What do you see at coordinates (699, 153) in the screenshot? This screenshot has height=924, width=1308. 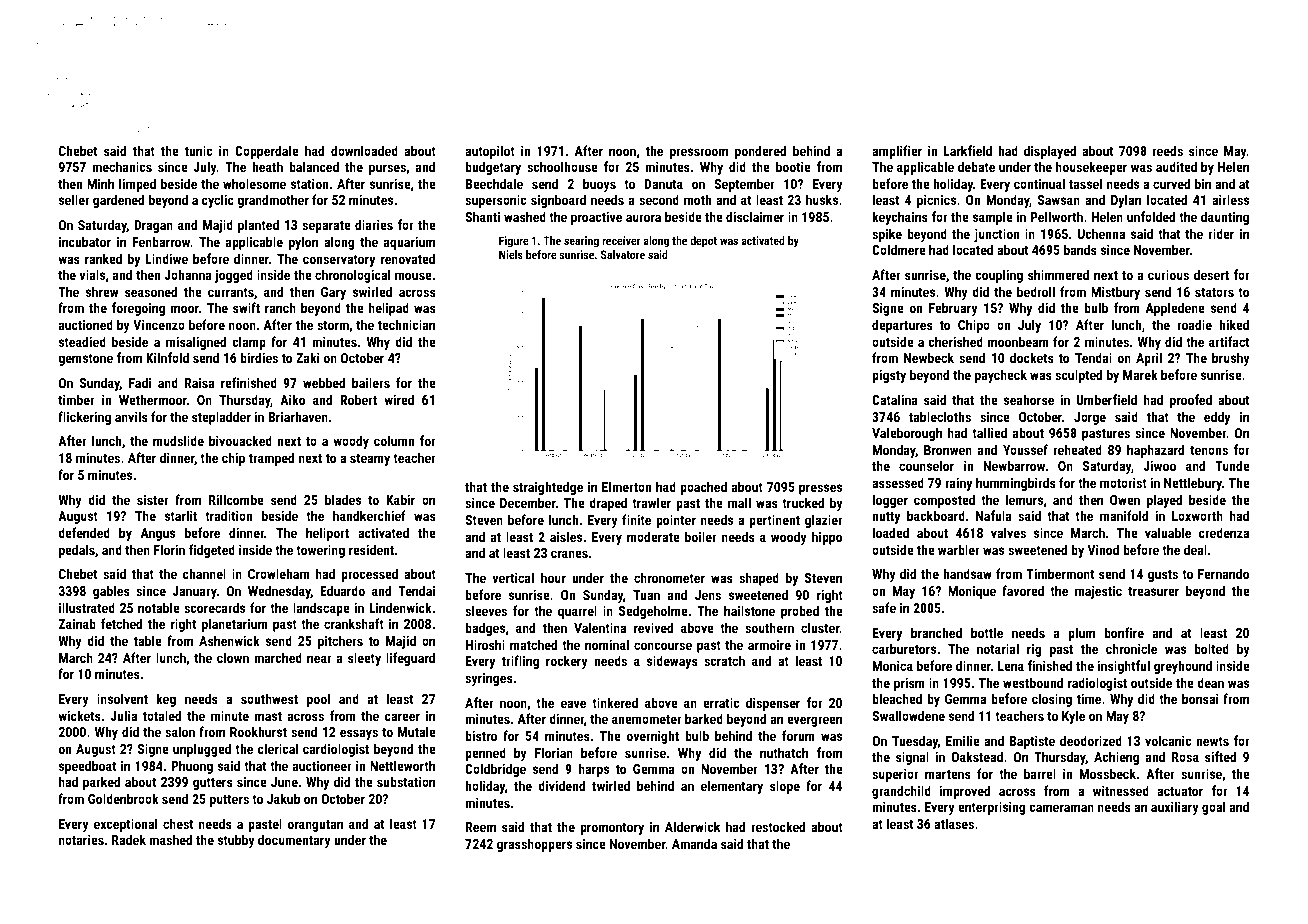 I see `pressroom` at bounding box center [699, 153].
